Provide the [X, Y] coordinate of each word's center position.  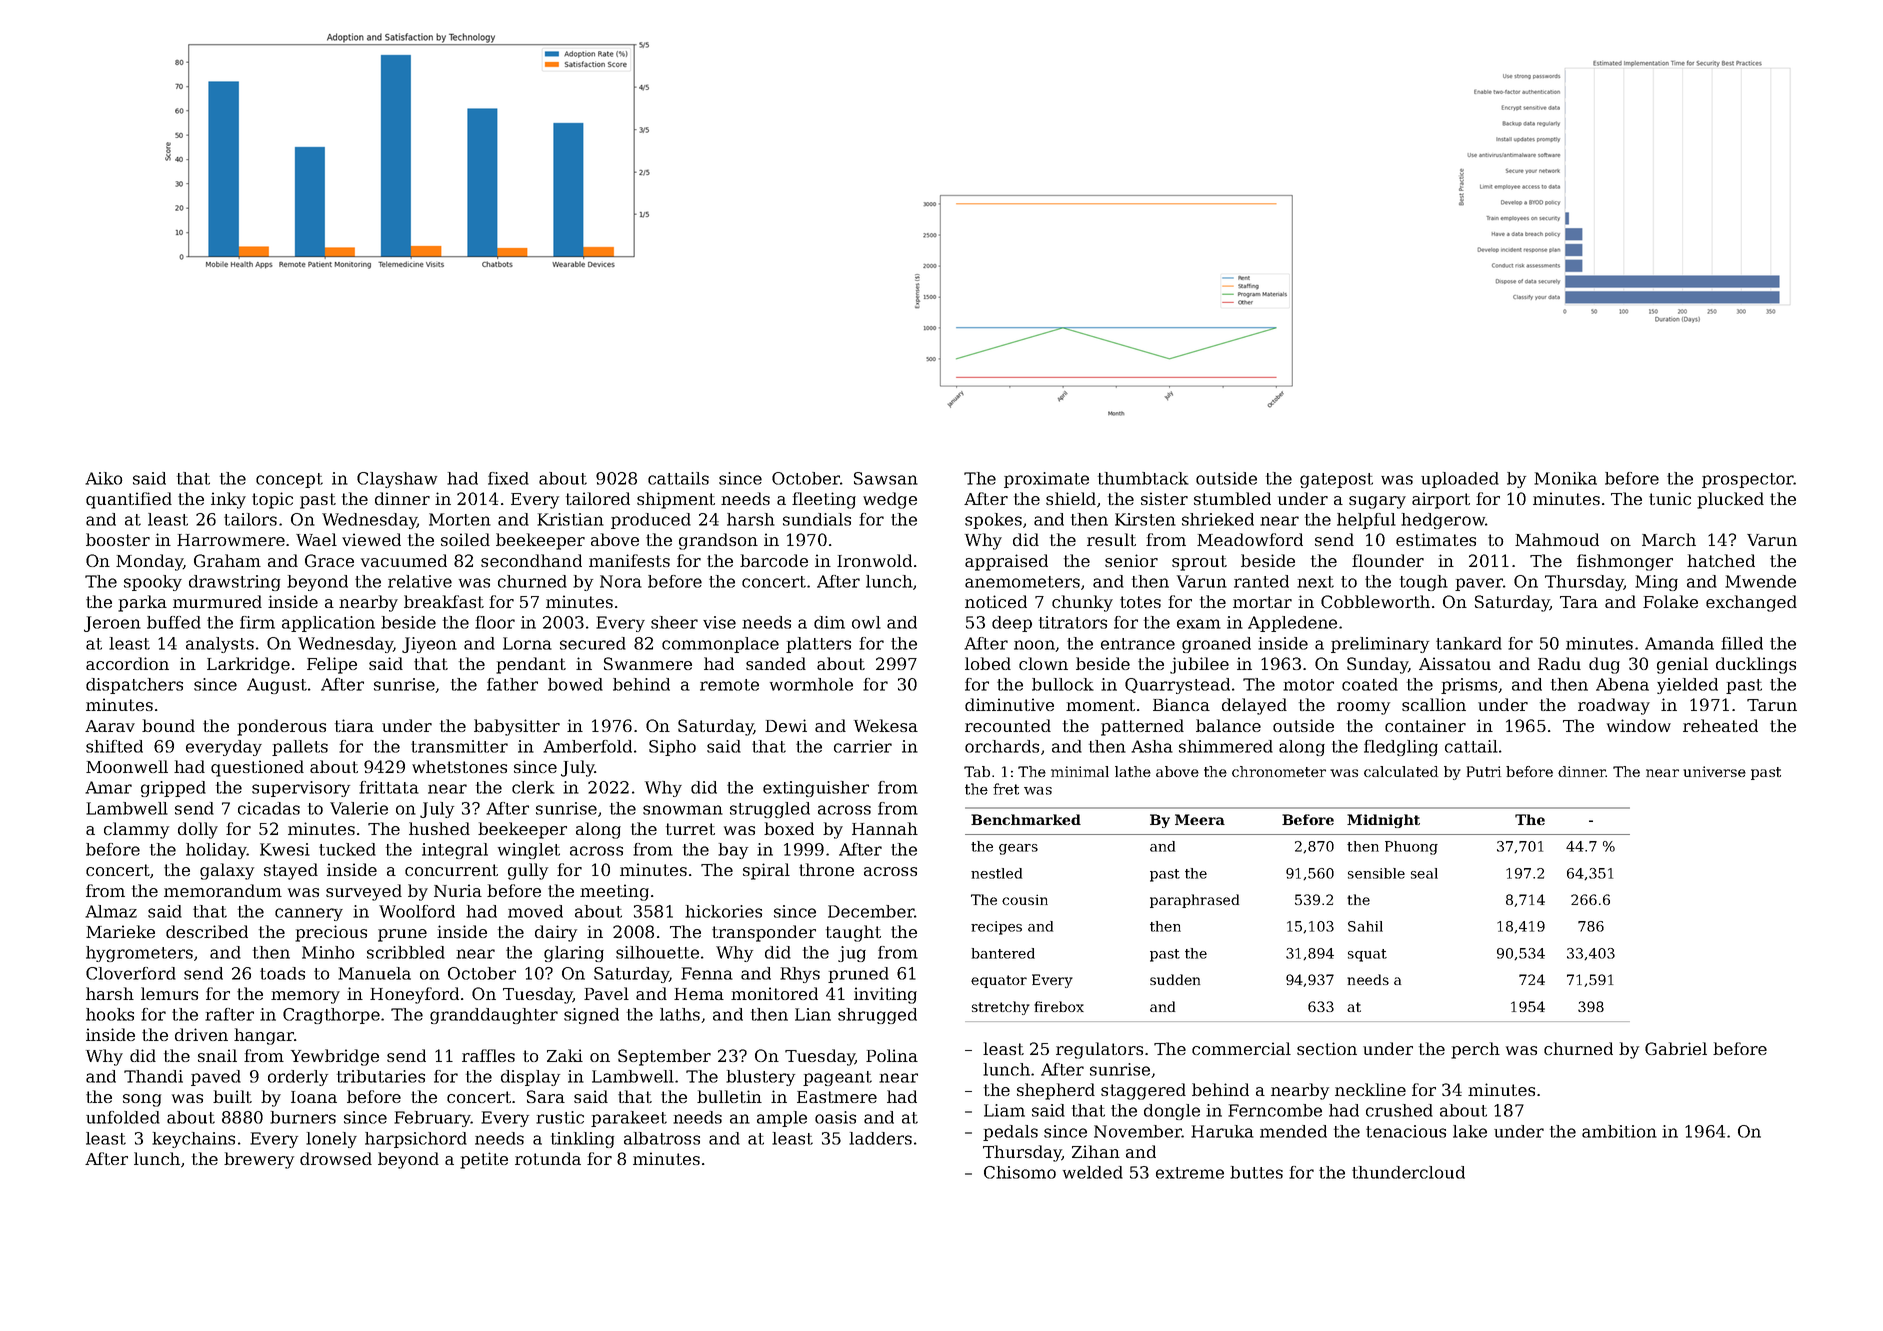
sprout [1199, 563]
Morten [460, 519]
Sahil [1365, 926]
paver [1479, 584]
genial [1682, 665]
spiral [766, 871]
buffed [174, 622]
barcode [774, 560]
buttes [1256, 1172]
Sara [546, 1096]
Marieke [120, 931]
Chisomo [1020, 1172]
